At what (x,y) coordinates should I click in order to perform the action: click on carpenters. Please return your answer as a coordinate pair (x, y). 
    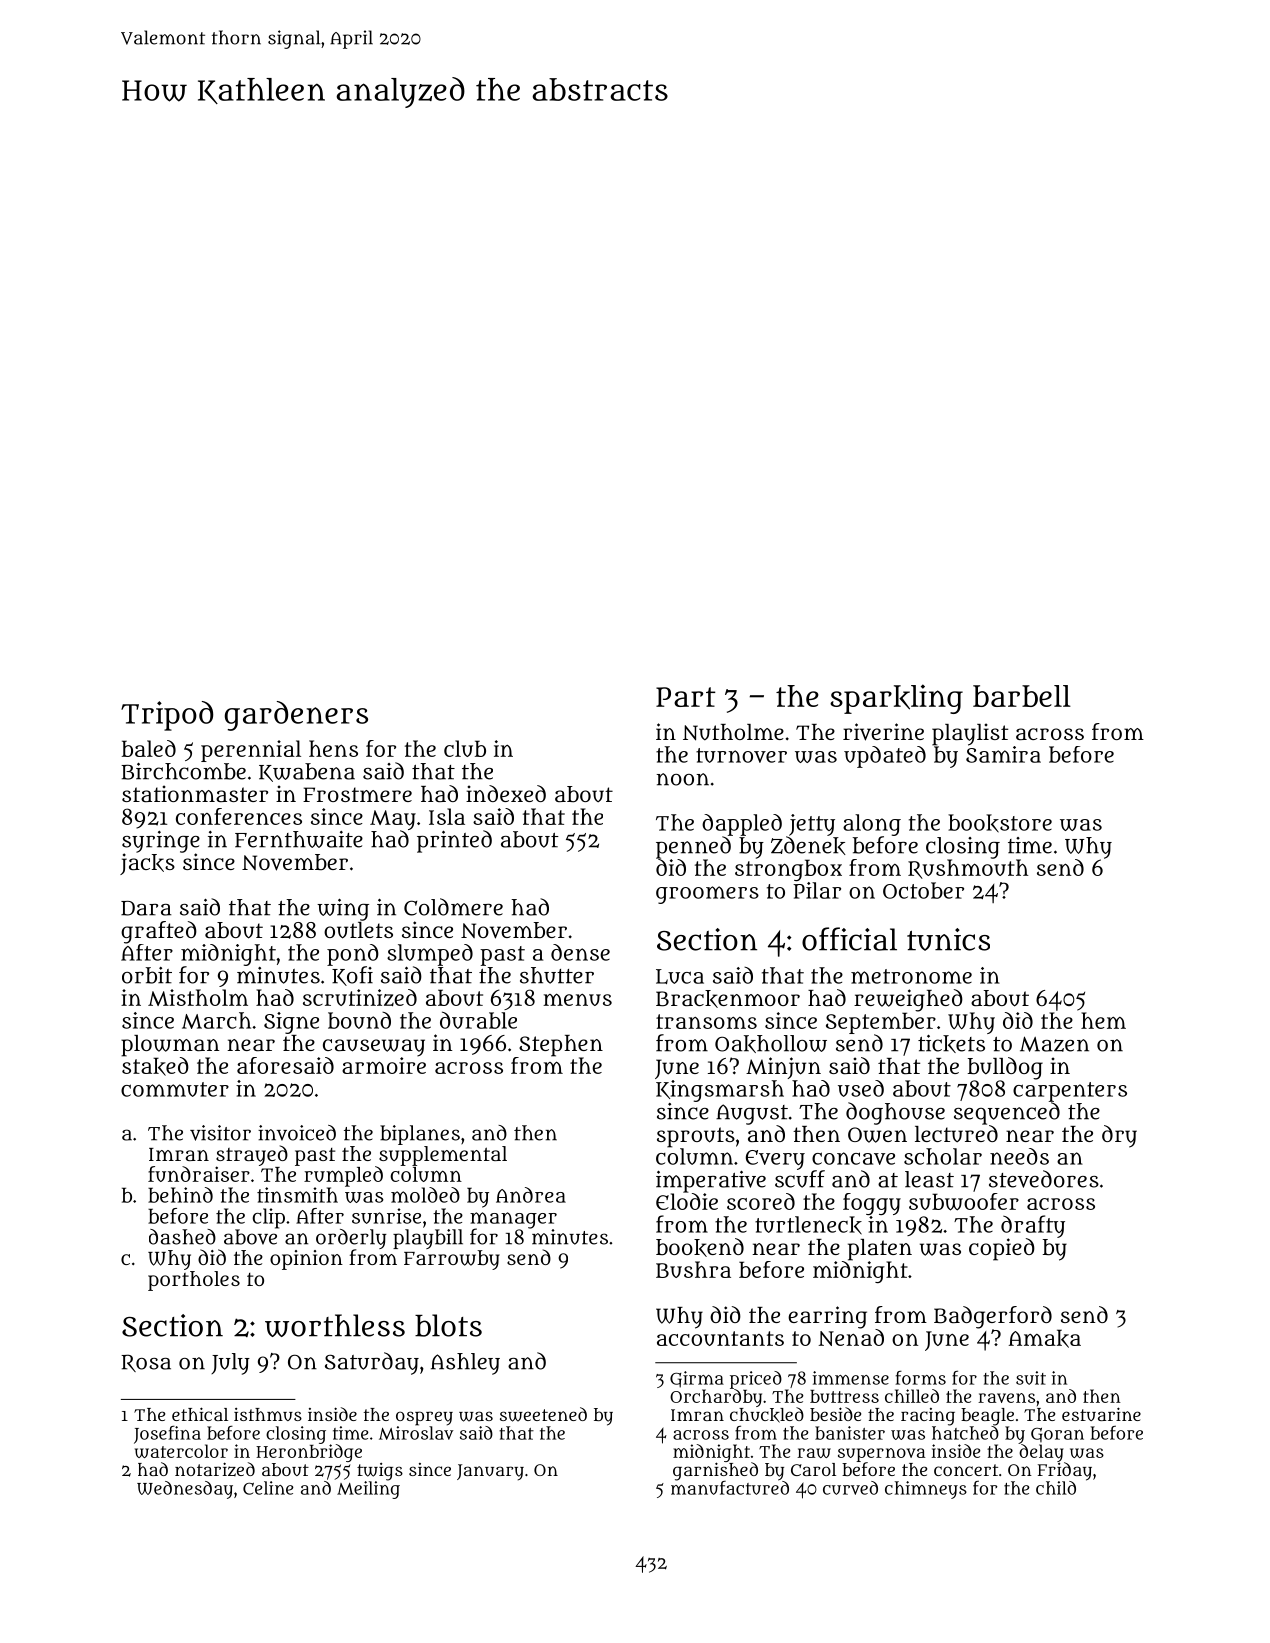
    Looking at the image, I should click on (1070, 1092).
